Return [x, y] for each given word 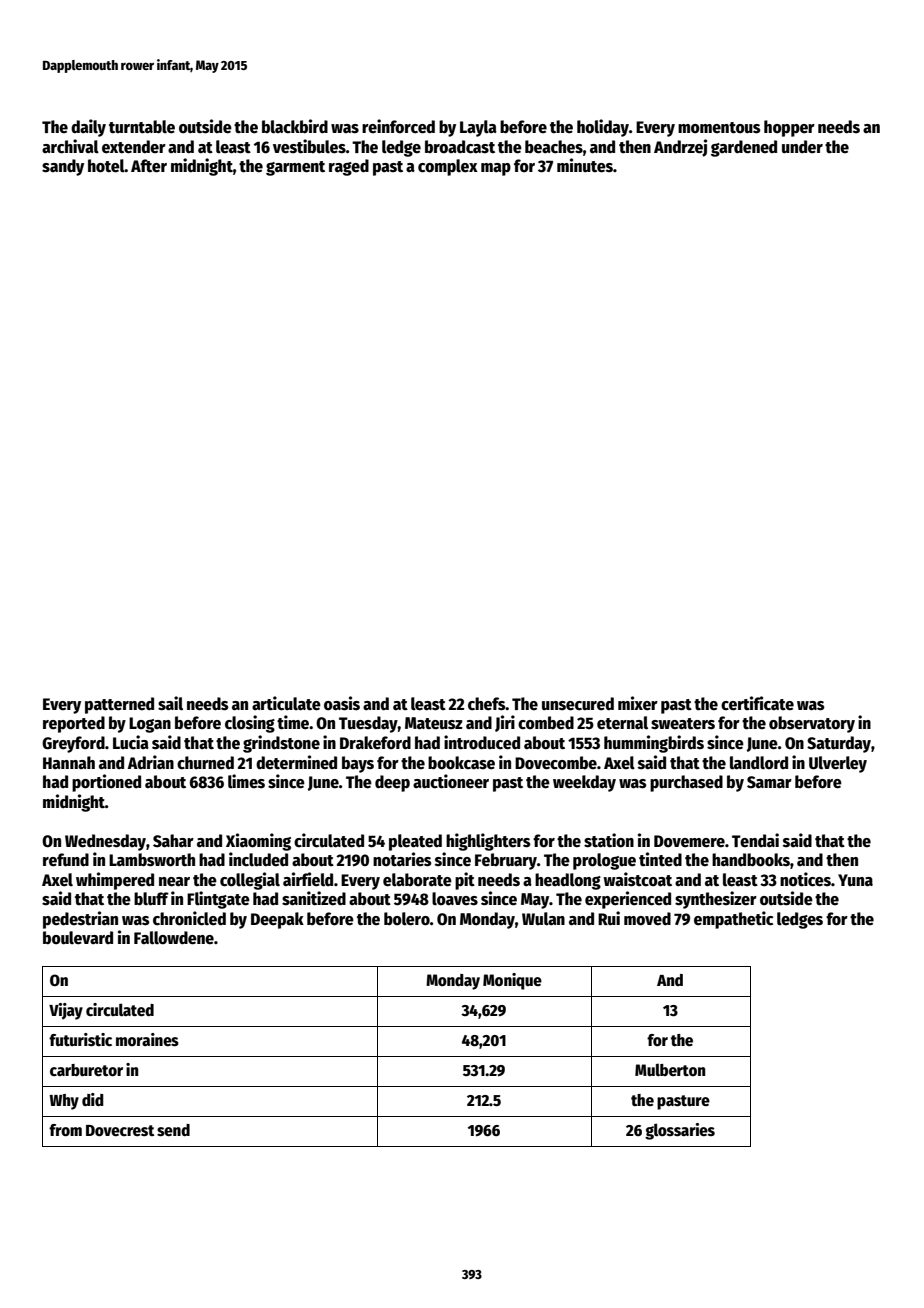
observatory [812, 724]
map [496, 169]
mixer [638, 703]
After [149, 166]
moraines [147, 1039]
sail [170, 703]
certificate [757, 703]
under [802, 147]
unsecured [578, 704]
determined [296, 762]
